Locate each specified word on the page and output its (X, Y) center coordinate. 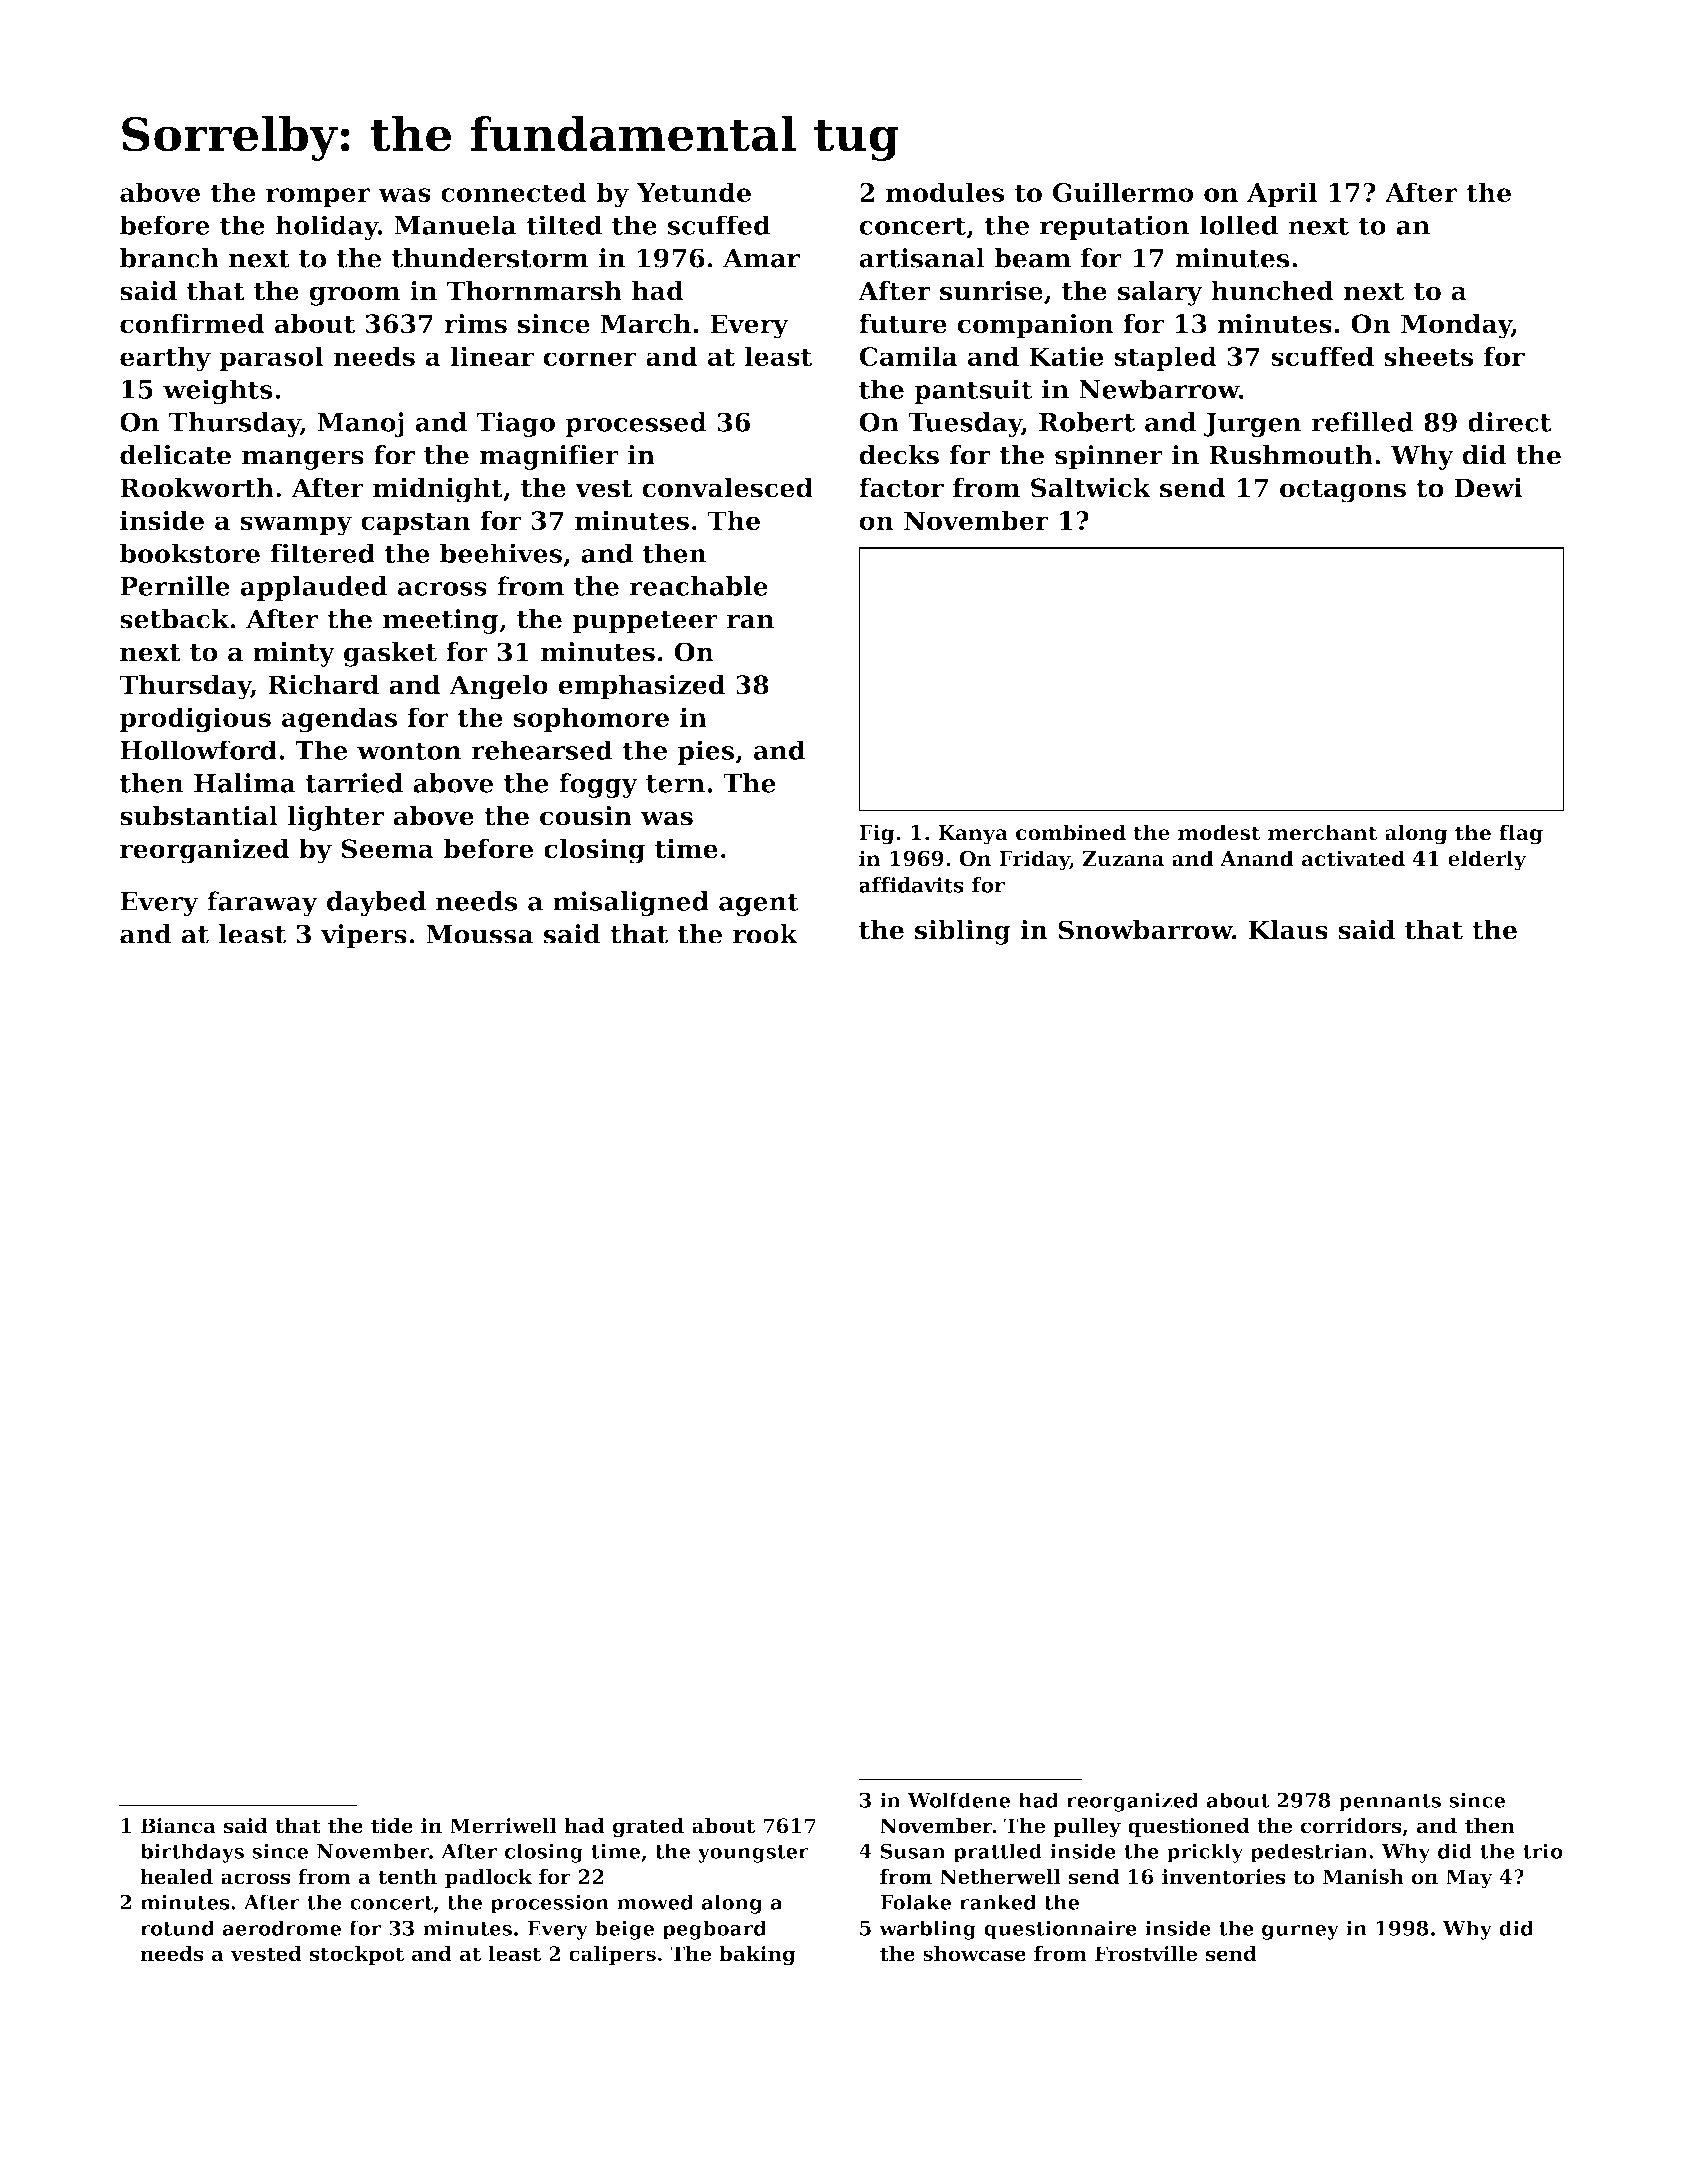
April (1282, 194)
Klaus (1288, 930)
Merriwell (503, 1826)
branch (169, 258)
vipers (364, 936)
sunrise (991, 291)
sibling (963, 932)
